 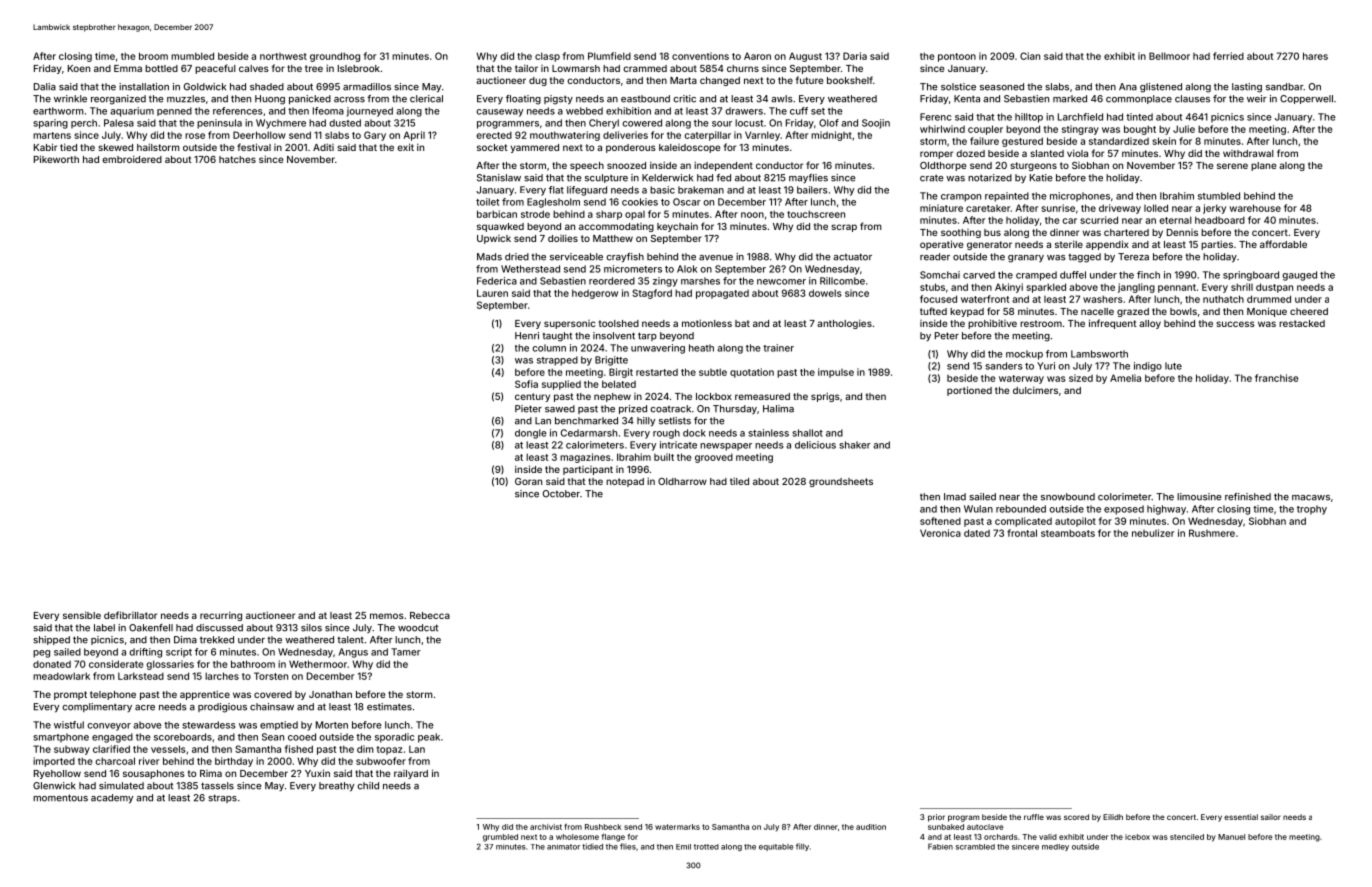 What do you see at coordinates (112, 799) in the image?
I see `academy` at bounding box center [112, 799].
